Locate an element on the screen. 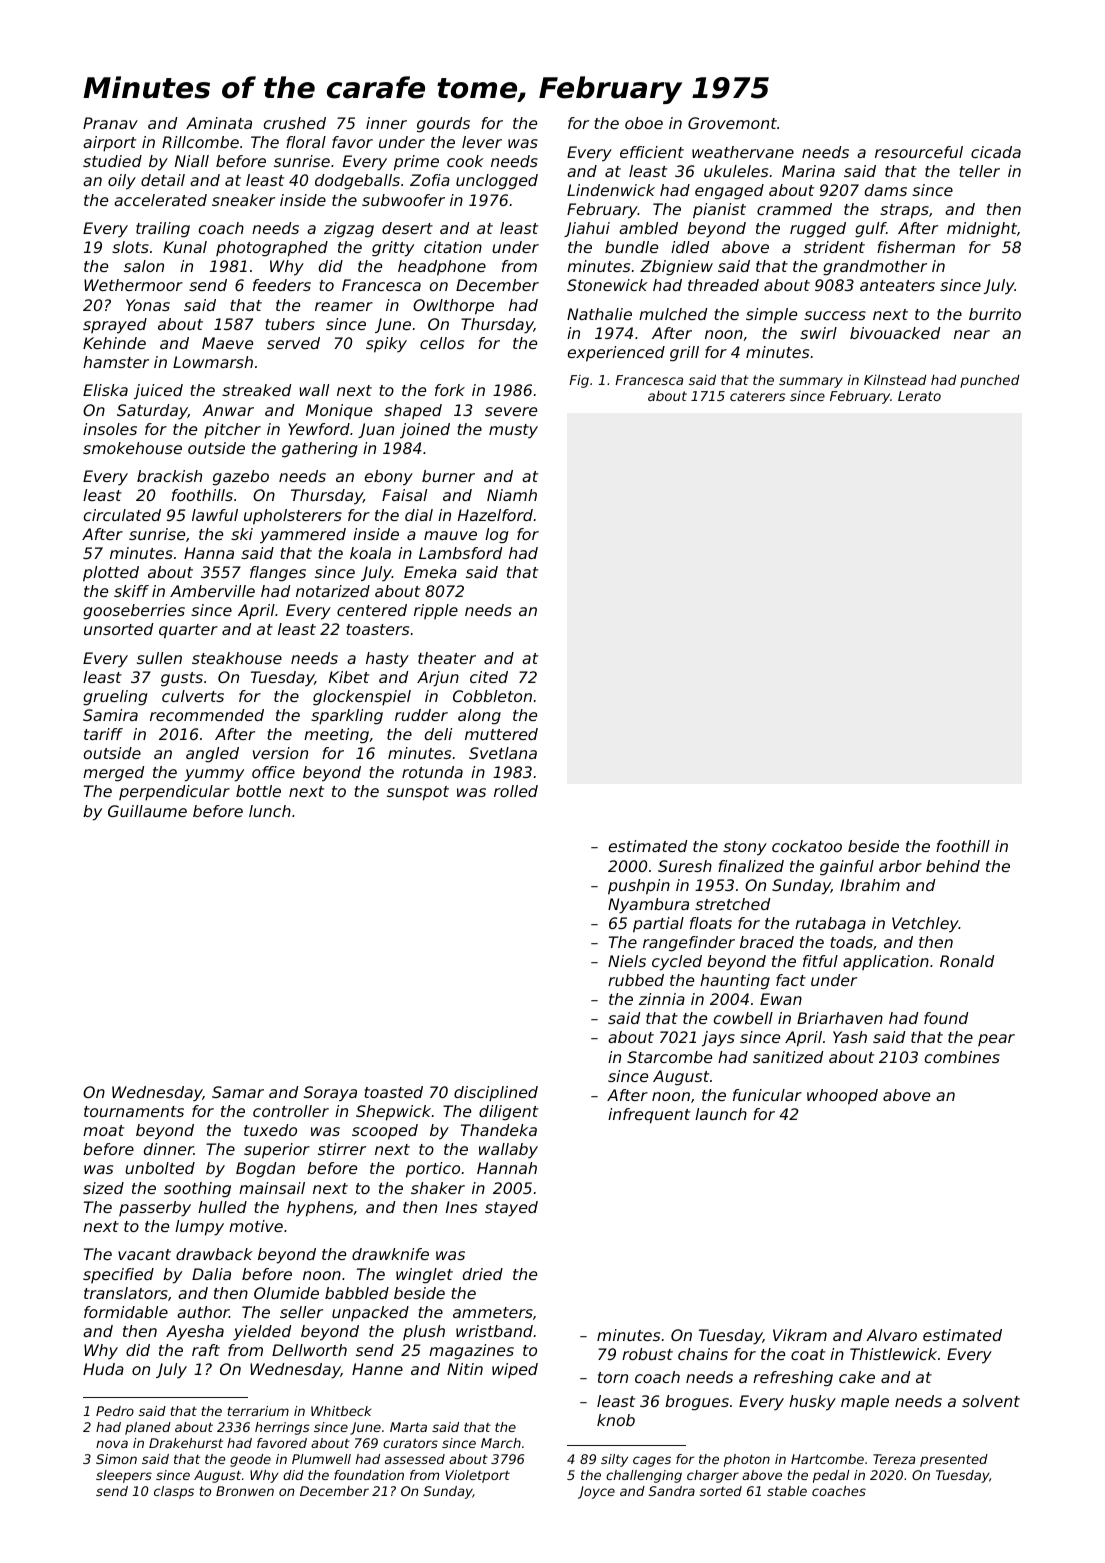 The height and width of the screenshot is (1563, 1105). hamster is located at coordinates (116, 362).
